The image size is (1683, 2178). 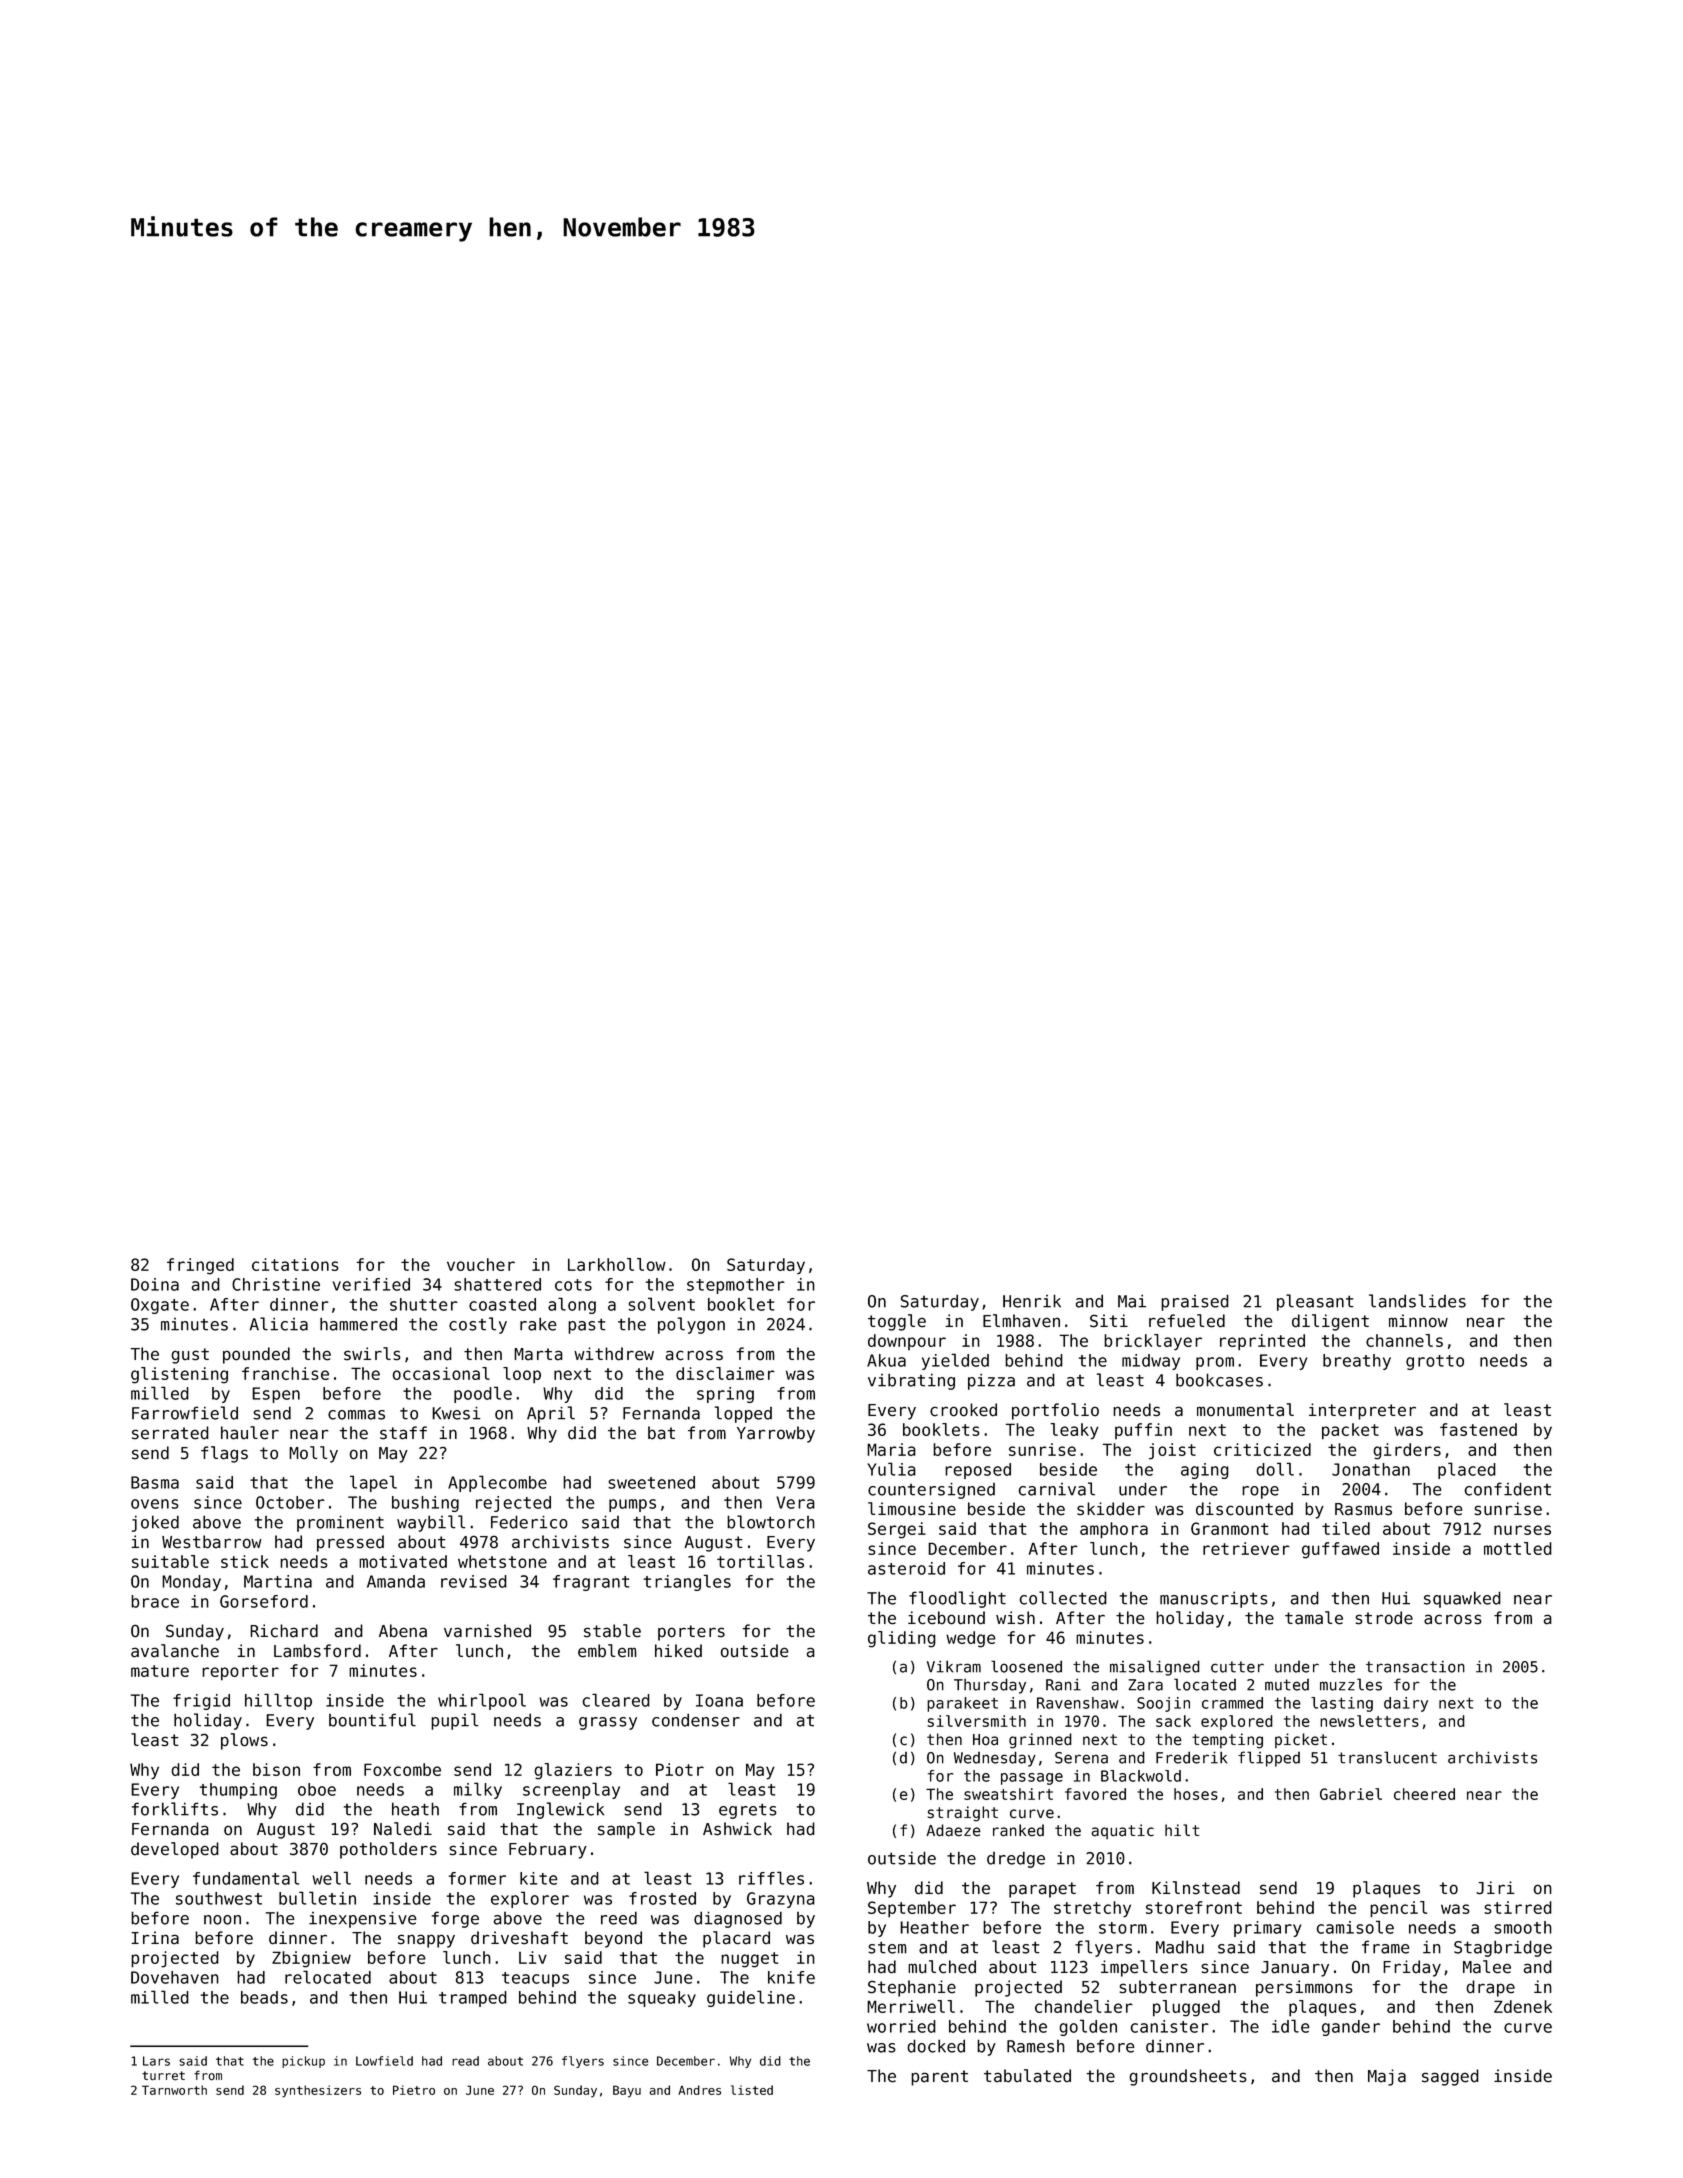 What do you see at coordinates (1417, 1301) in the screenshot?
I see `landslides` at bounding box center [1417, 1301].
